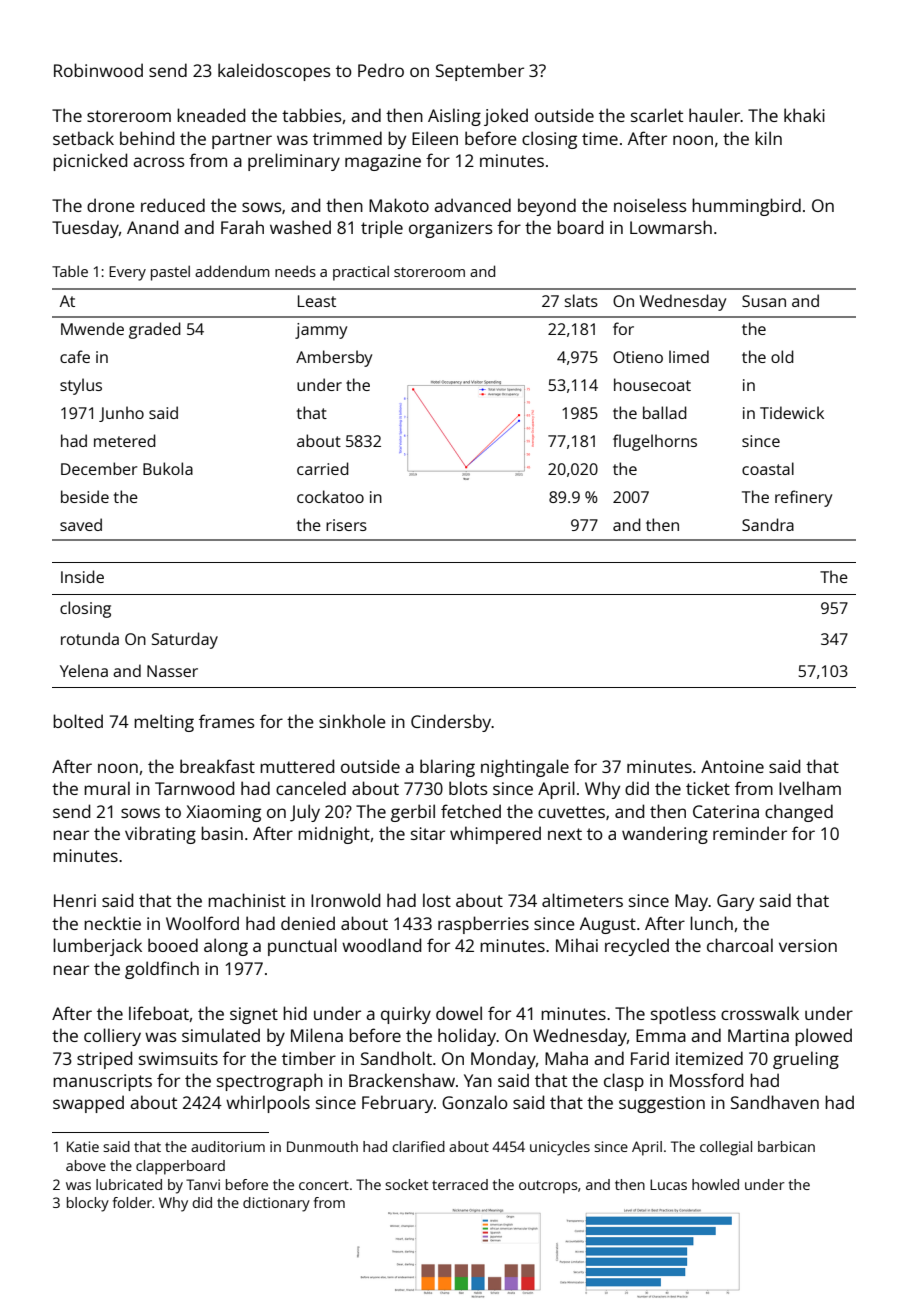 This image has height=1316, width=908. What do you see at coordinates (732, 766) in the image?
I see `Antoine` at bounding box center [732, 766].
